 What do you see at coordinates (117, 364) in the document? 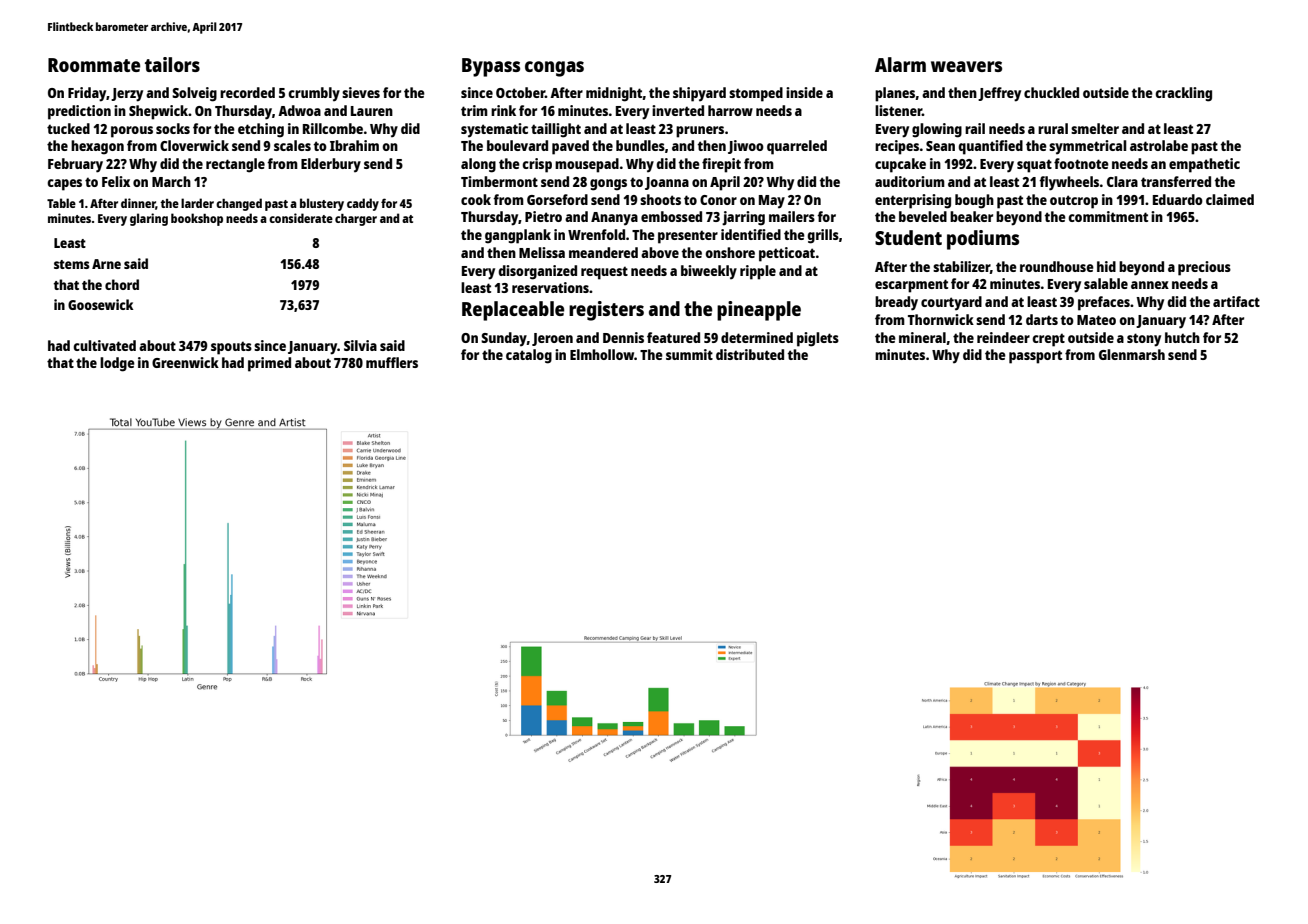
I see `lodge` at bounding box center [117, 364].
